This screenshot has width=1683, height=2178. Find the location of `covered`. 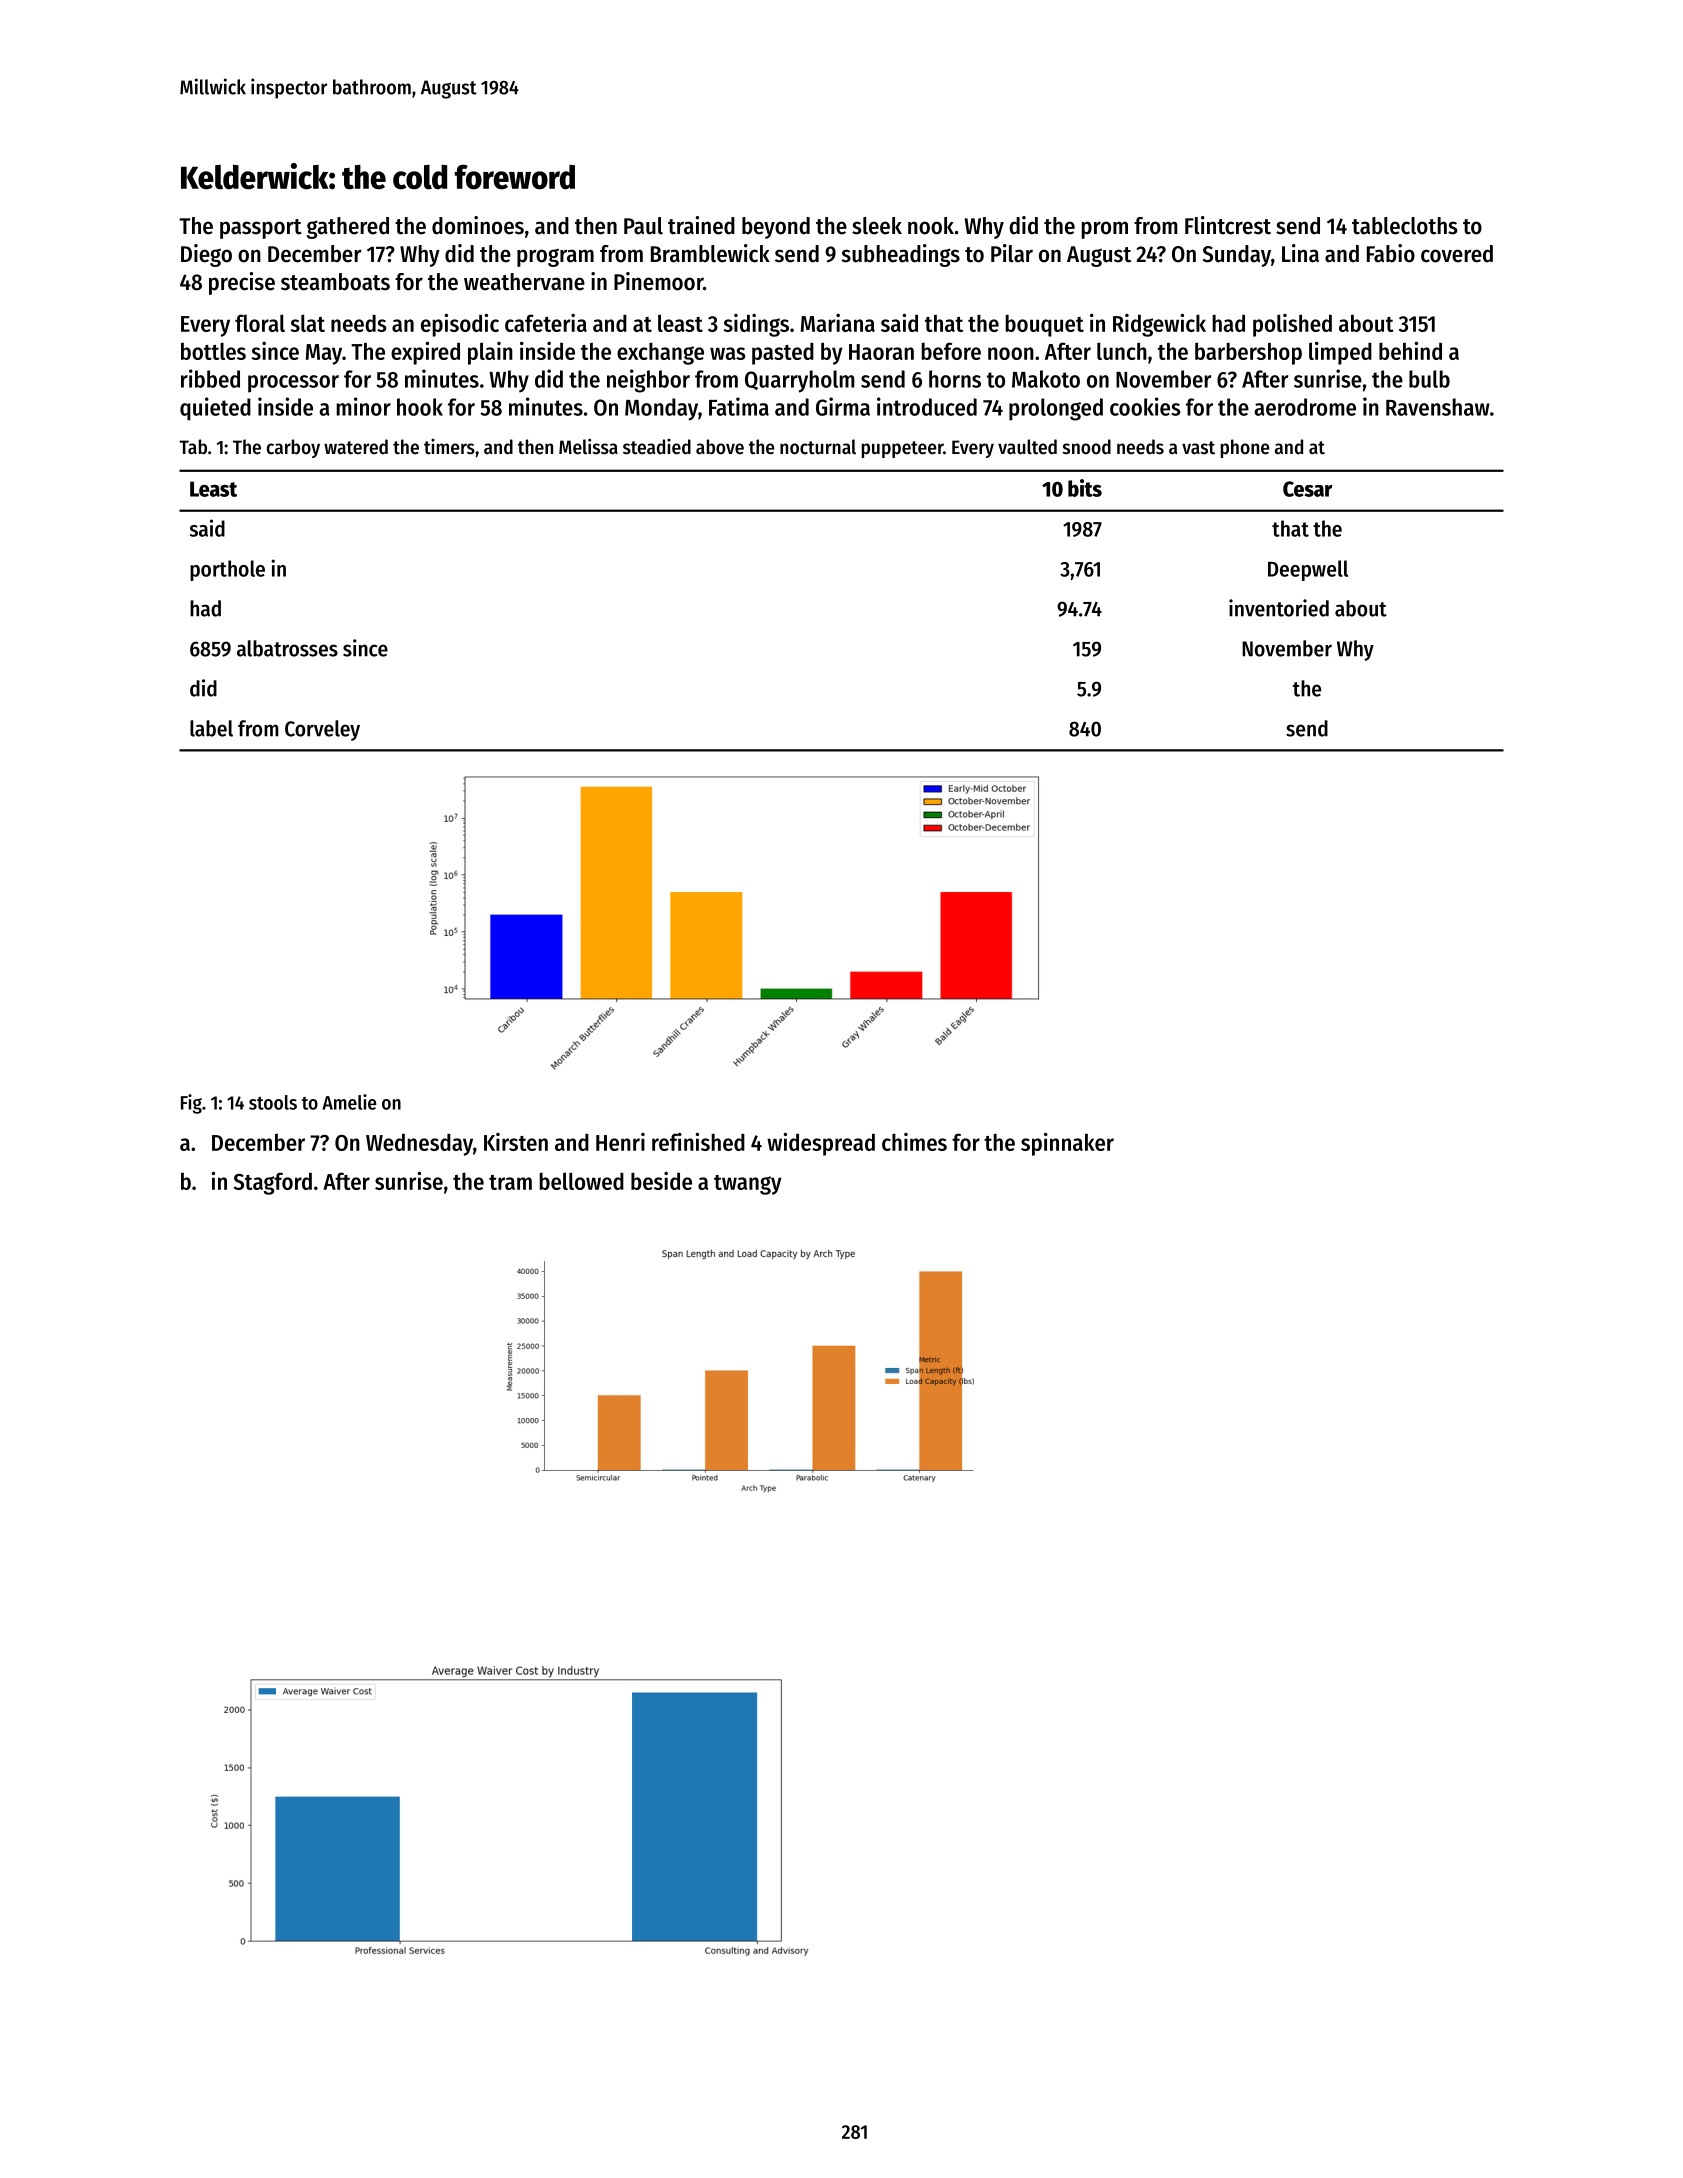

covered is located at coordinates (1457, 254).
